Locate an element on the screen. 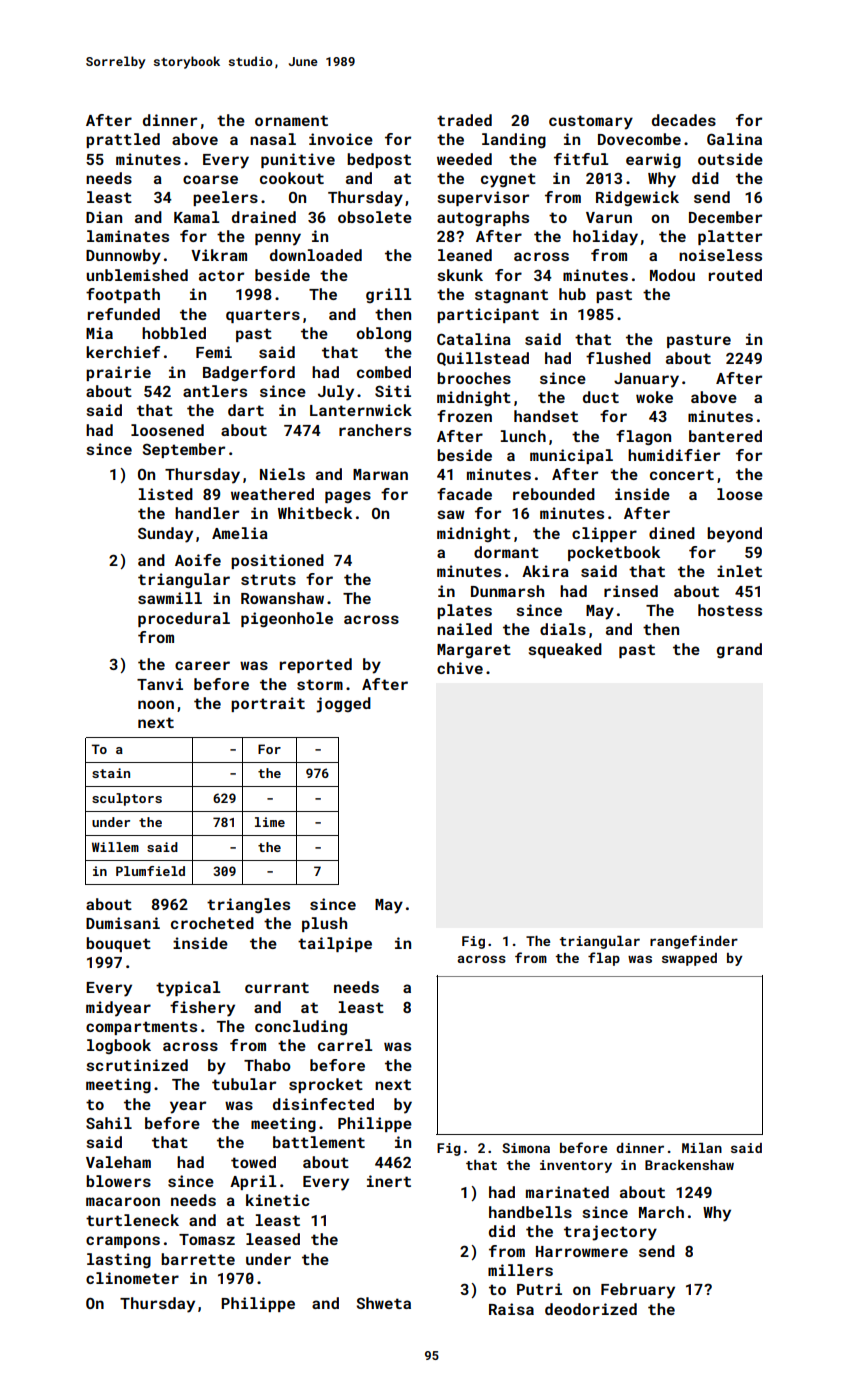 The width and height of the screenshot is (849, 1400). decades is located at coordinates (684, 120).
